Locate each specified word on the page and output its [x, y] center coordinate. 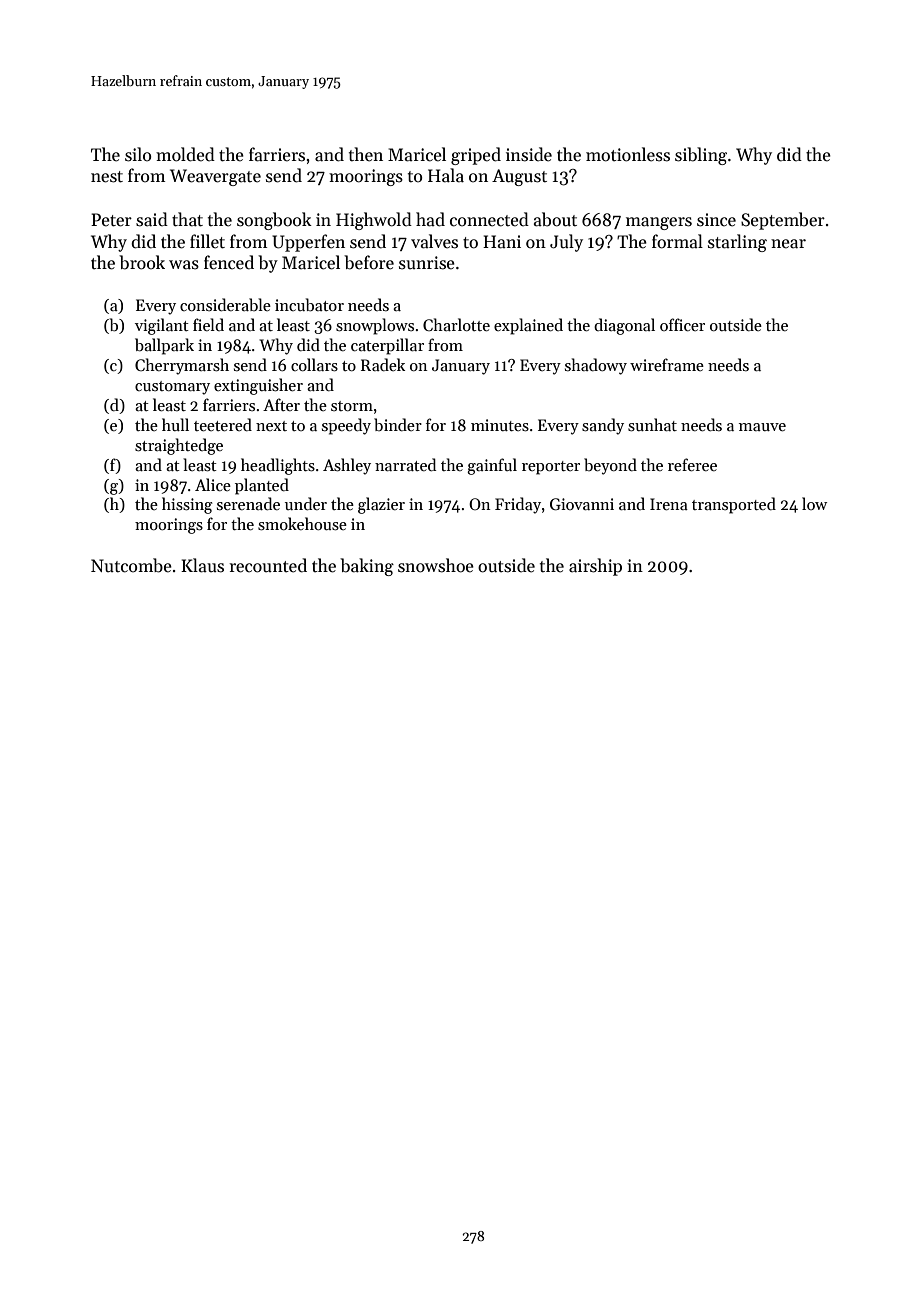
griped [476, 156]
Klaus [202, 565]
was [184, 265]
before [369, 262]
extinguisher [258, 386]
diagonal [624, 326]
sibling [701, 156]
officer [682, 324]
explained [528, 326]
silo [138, 154]
